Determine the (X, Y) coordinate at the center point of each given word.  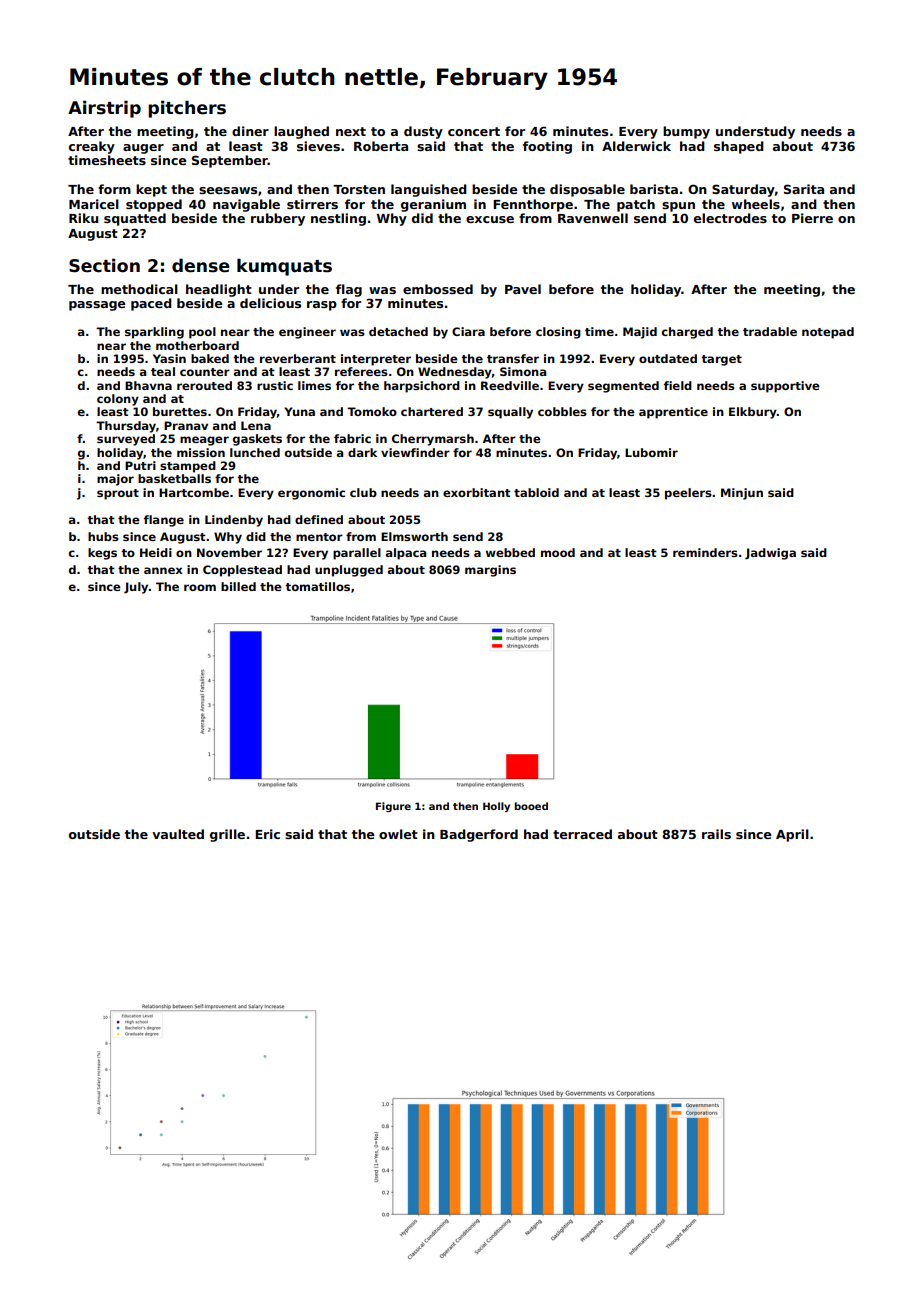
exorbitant (477, 492)
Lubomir (651, 452)
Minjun (742, 494)
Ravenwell (593, 218)
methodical (139, 289)
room (200, 587)
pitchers (187, 109)
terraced (582, 834)
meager (204, 441)
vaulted (178, 834)
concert (474, 131)
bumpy (686, 132)
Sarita (804, 189)
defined (319, 519)
